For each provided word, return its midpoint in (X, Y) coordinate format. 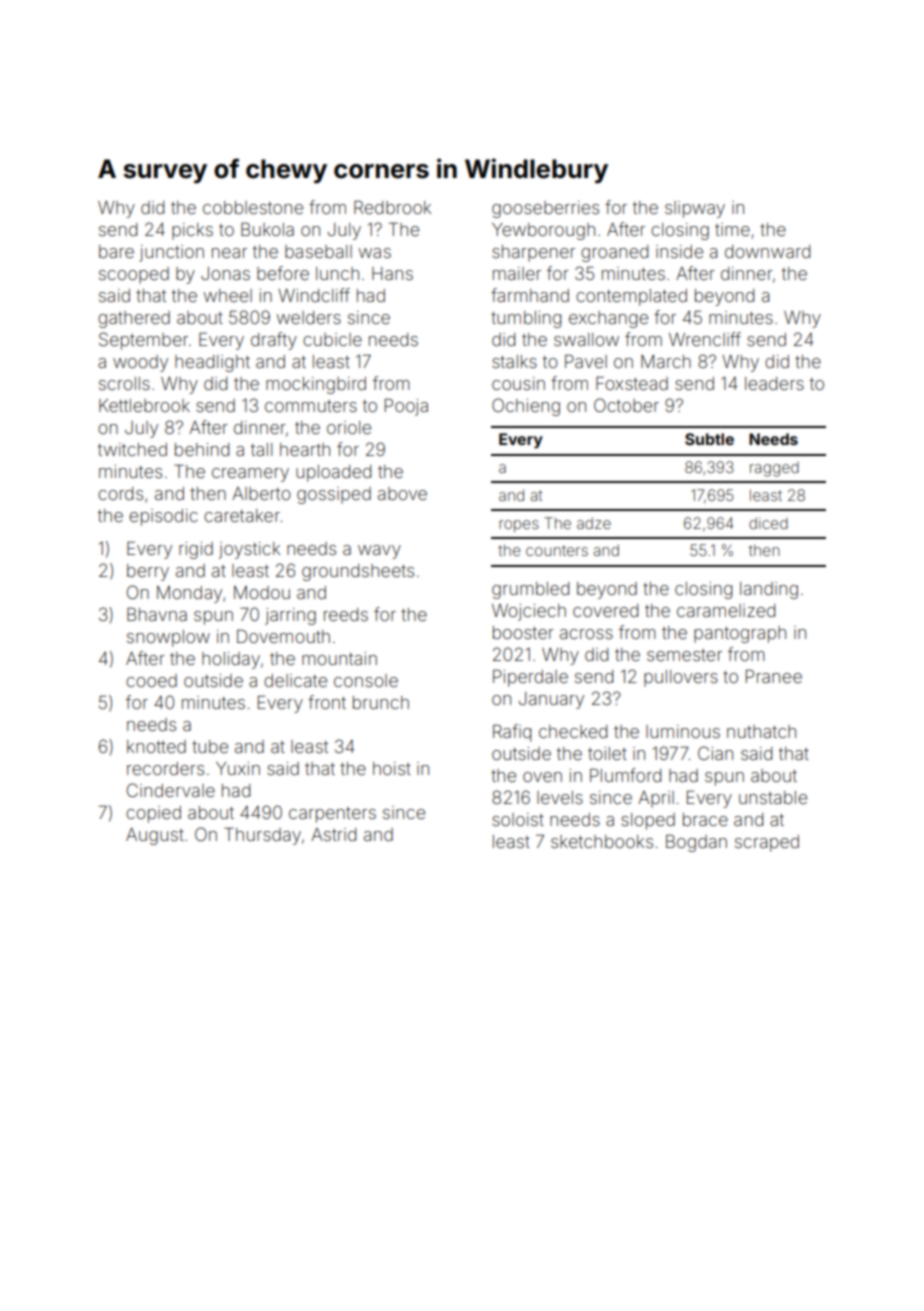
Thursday (262, 836)
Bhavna (157, 614)
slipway (695, 209)
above (402, 493)
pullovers (681, 678)
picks (192, 231)
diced (768, 523)
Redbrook (392, 207)
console (366, 680)
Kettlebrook (144, 405)
